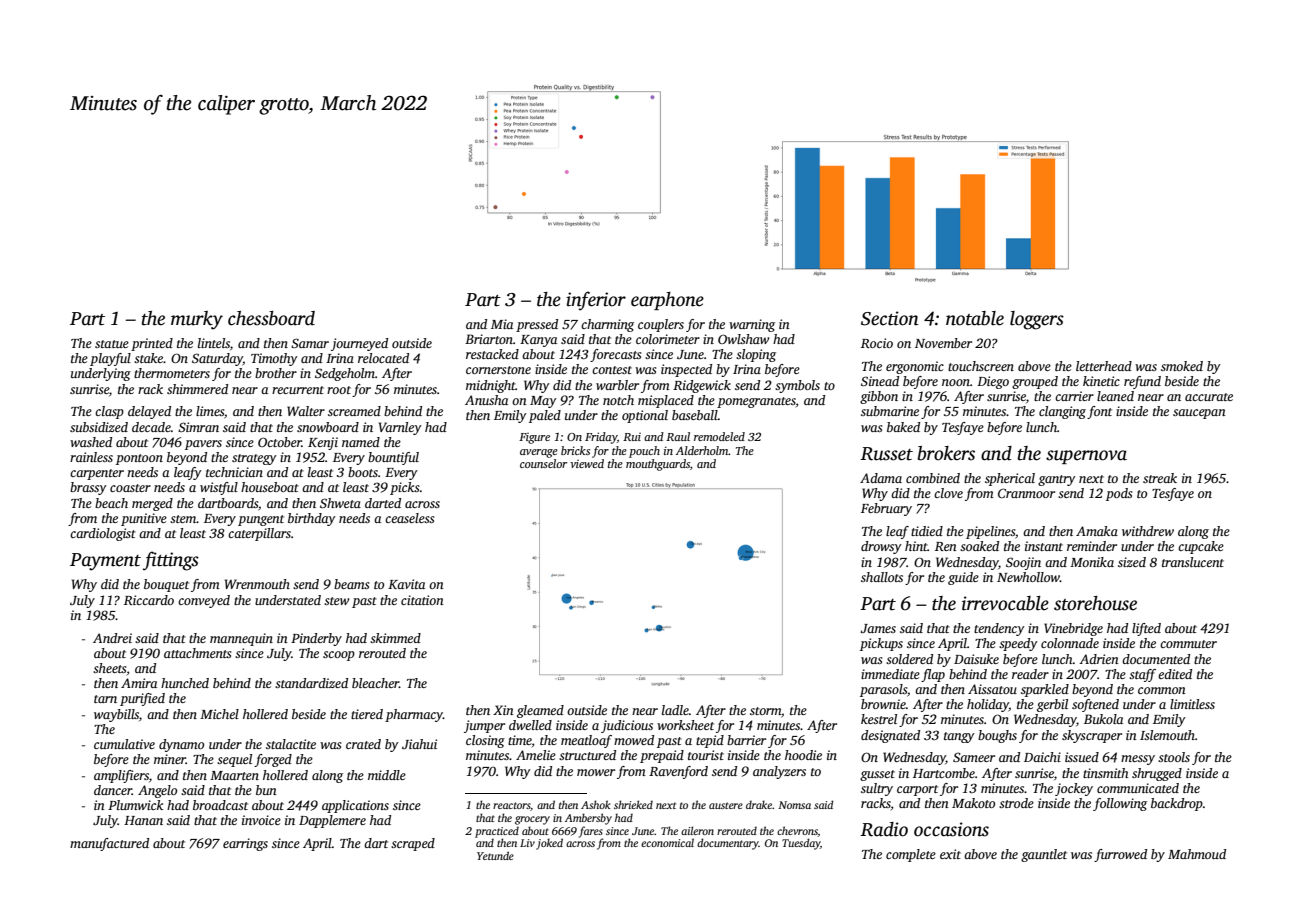 The image size is (1308, 924). Describe the element at coordinates (726, 805) in the page. I see `austere` at that location.
